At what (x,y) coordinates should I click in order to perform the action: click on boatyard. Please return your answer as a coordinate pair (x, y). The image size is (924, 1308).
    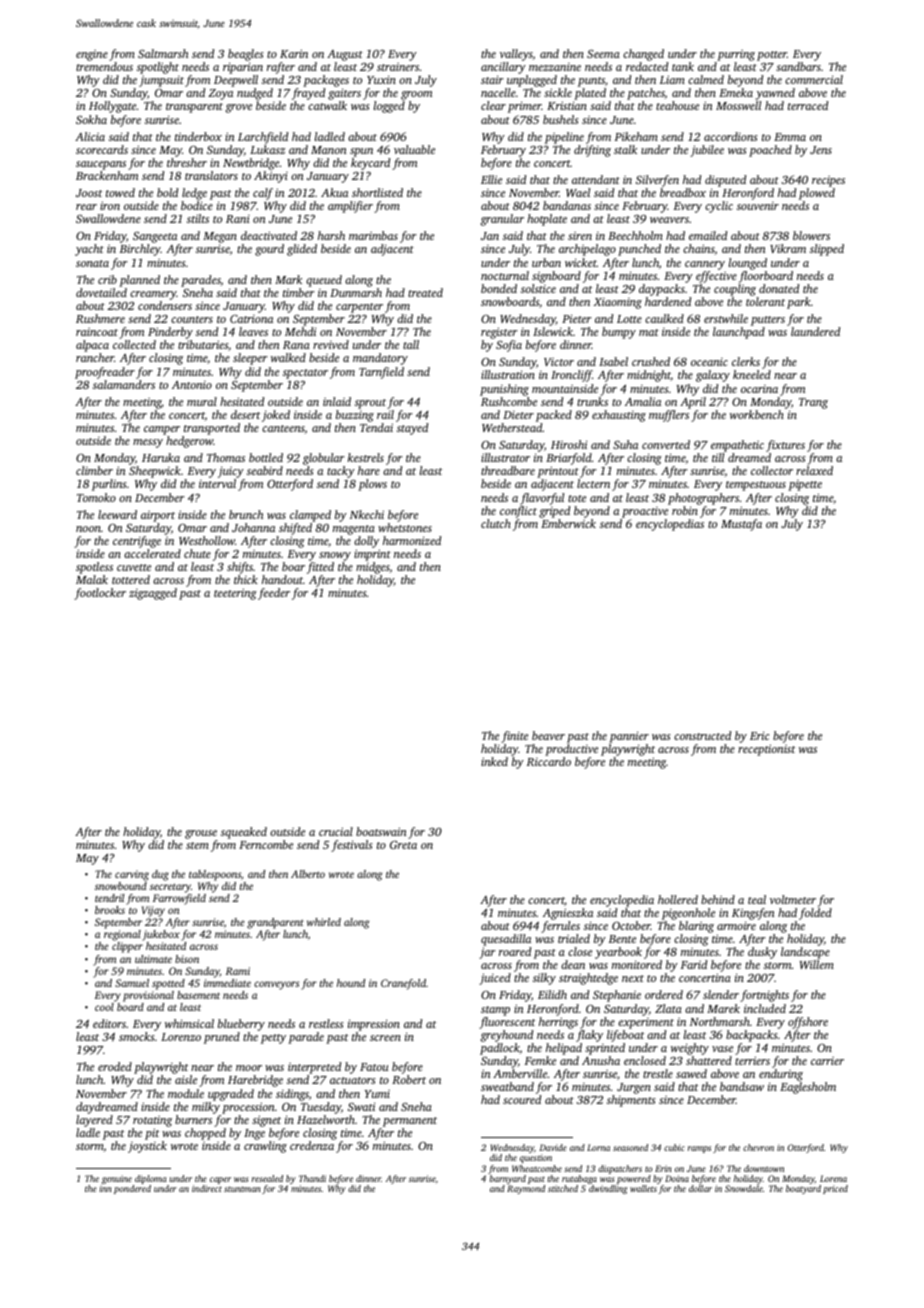
    Looking at the image, I should click on (803, 1189).
